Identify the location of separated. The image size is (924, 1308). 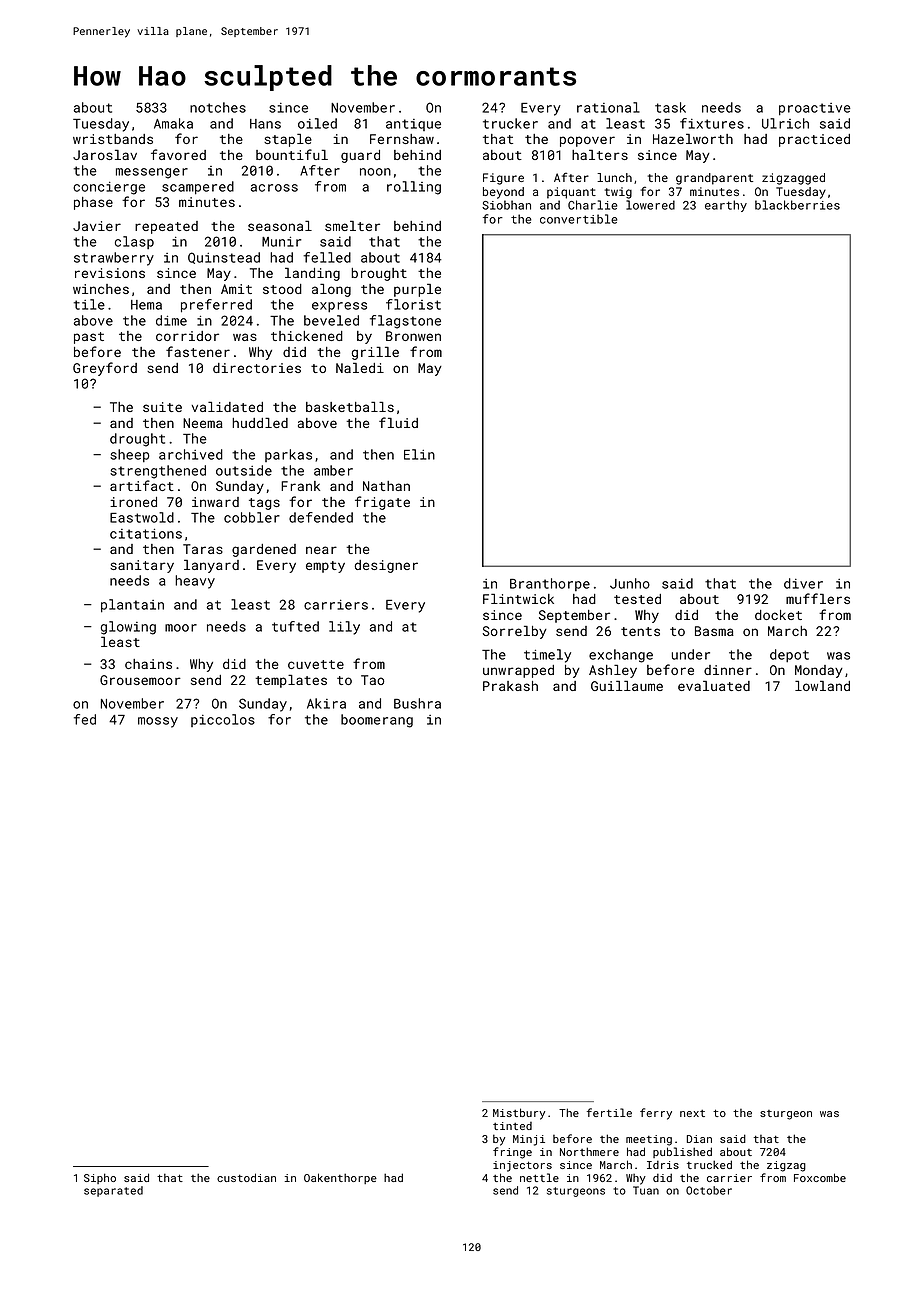
(113, 1191).
